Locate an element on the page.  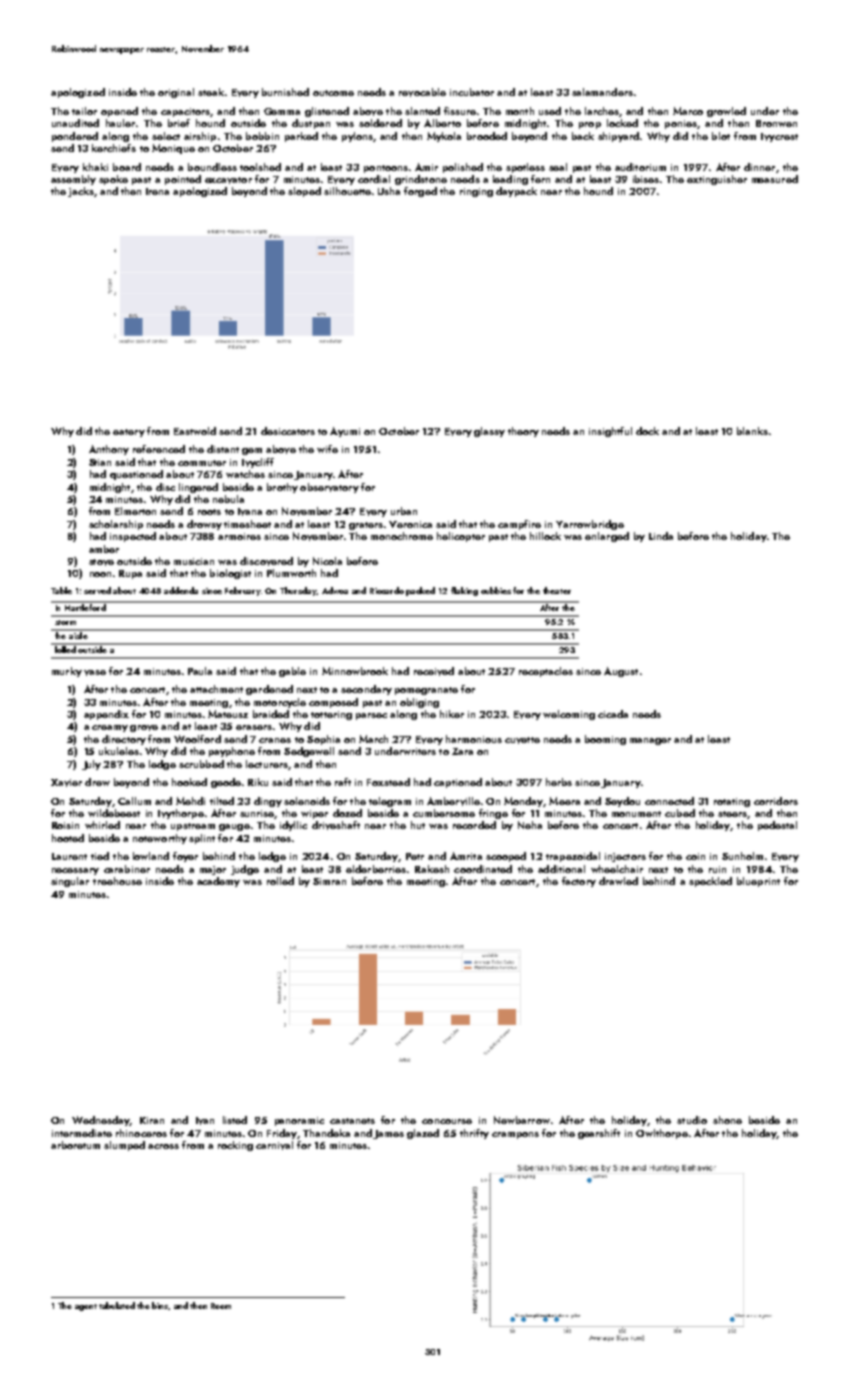
tailor is located at coordinates (84, 111).
